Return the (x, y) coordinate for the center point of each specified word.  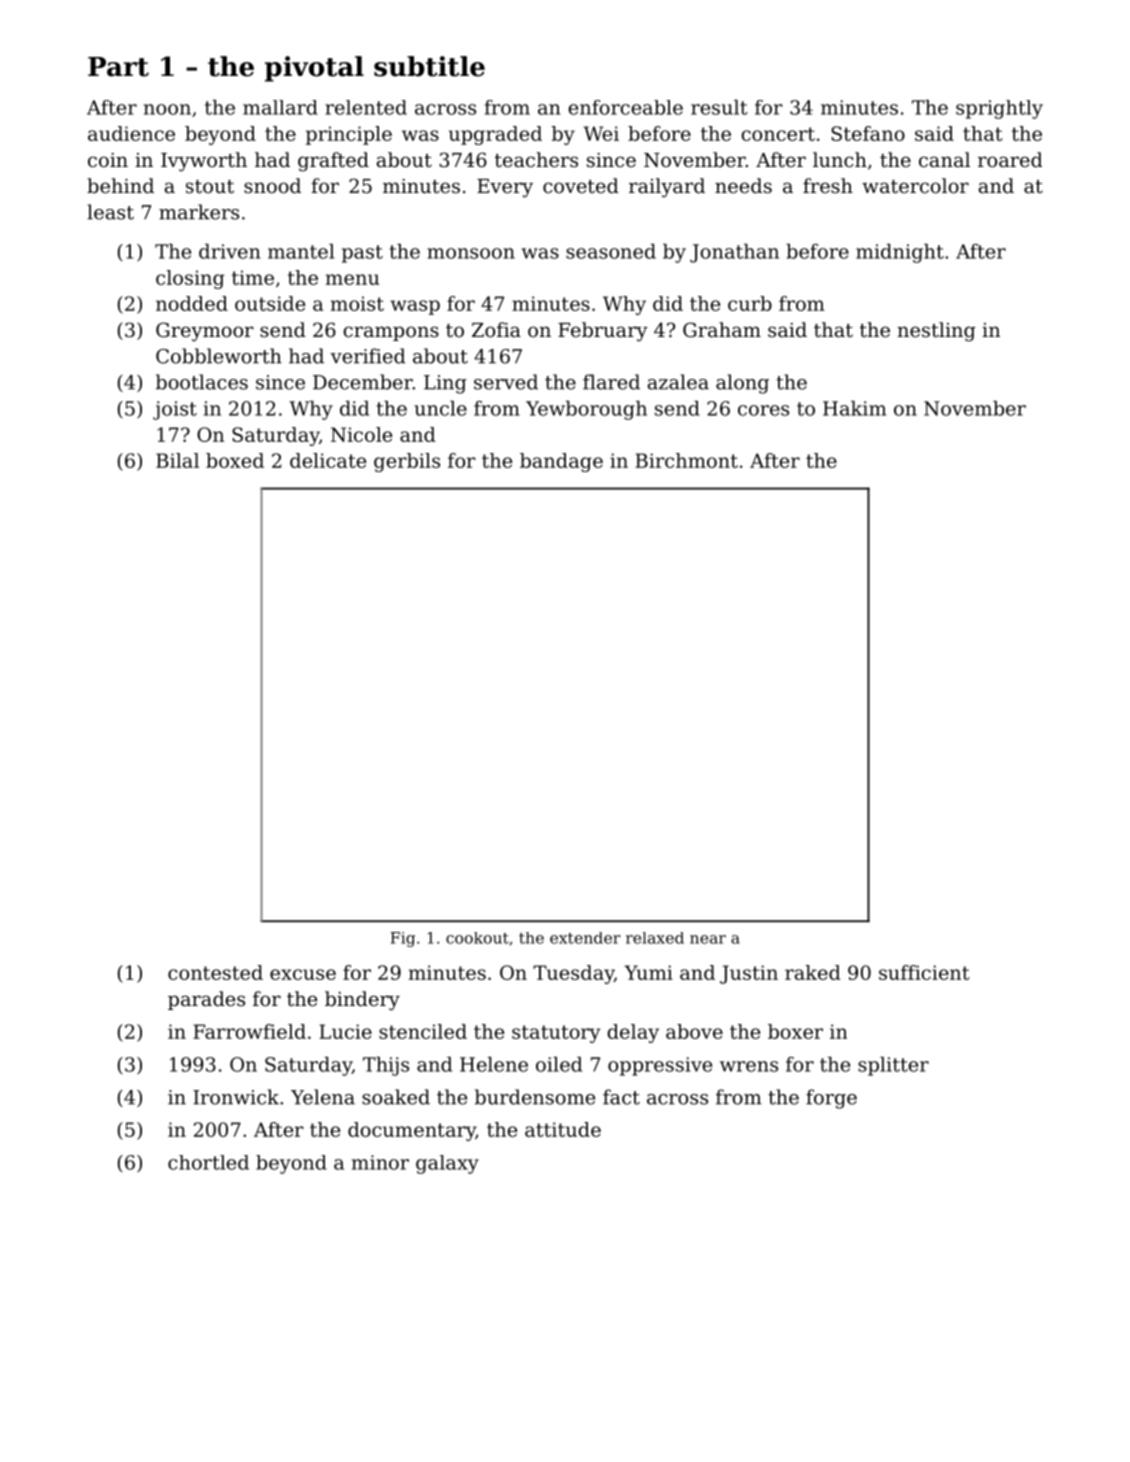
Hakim (854, 408)
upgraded (495, 135)
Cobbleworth (219, 356)
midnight (900, 253)
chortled (208, 1162)
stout (210, 187)
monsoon (471, 253)
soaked (396, 1097)
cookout (477, 938)
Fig (402, 939)
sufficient (924, 972)
